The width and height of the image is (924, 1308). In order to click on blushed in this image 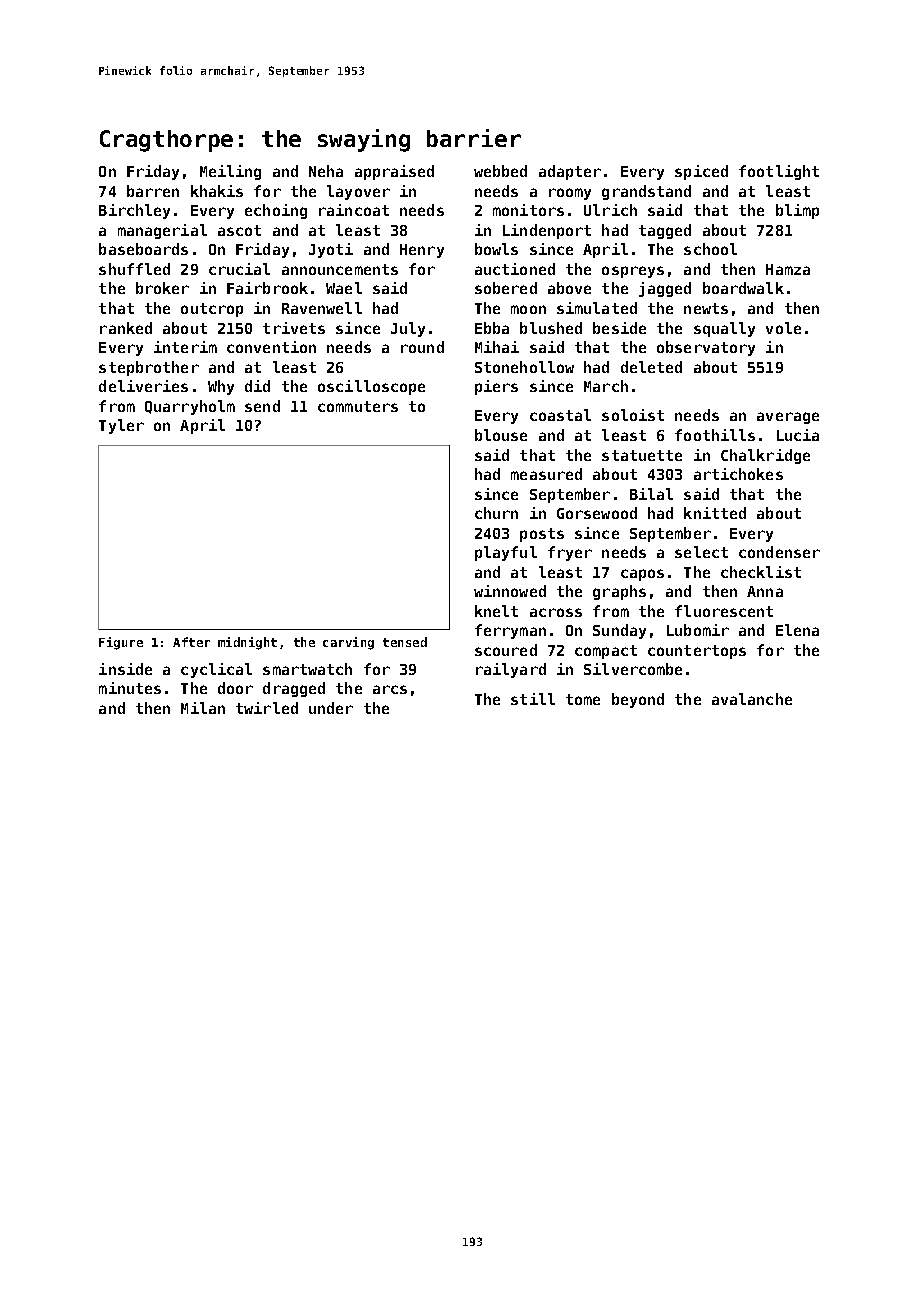, I will do `click(551, 328)`.
